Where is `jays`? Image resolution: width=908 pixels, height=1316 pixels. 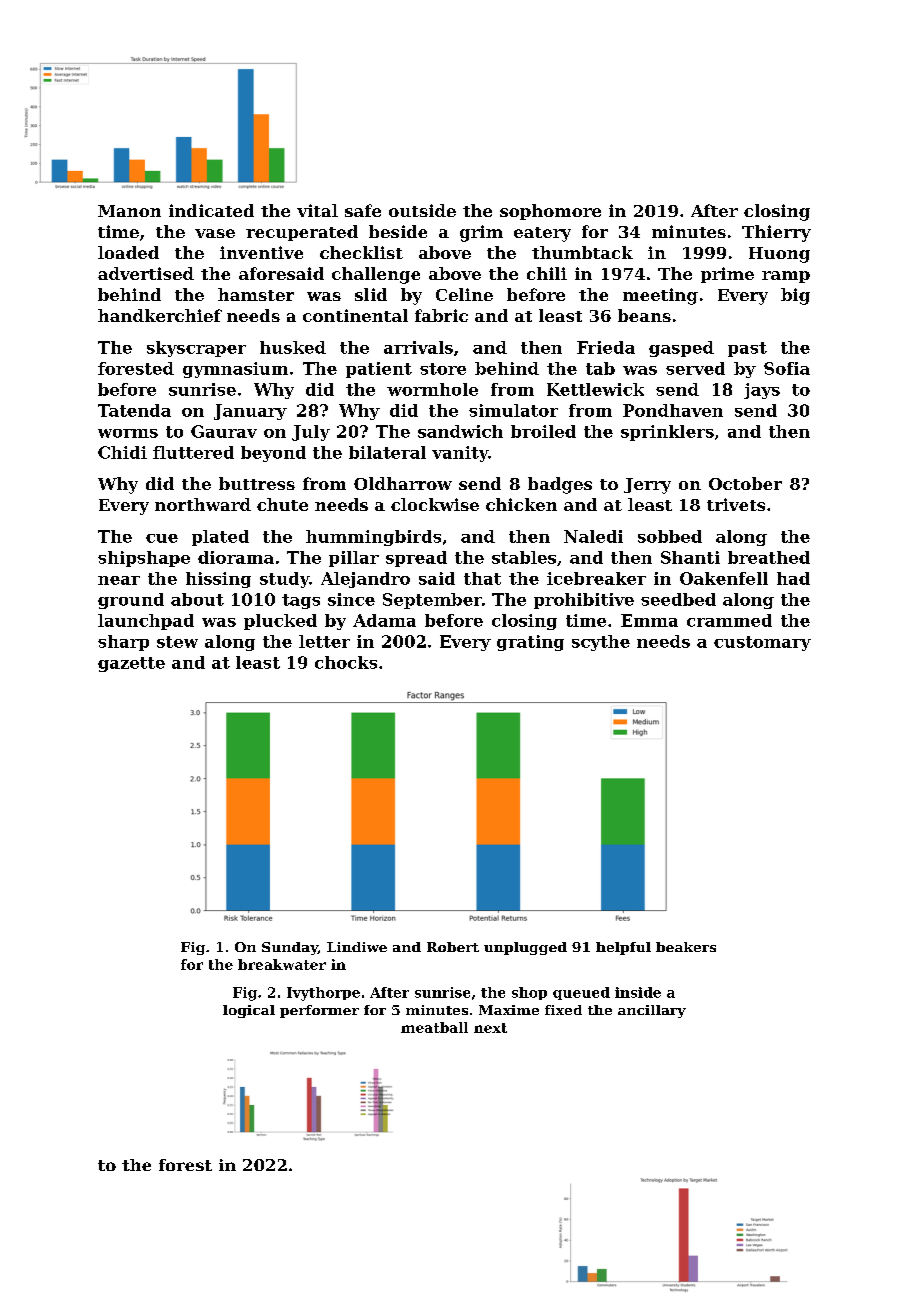
jays is located at coordinates (762, 391).
